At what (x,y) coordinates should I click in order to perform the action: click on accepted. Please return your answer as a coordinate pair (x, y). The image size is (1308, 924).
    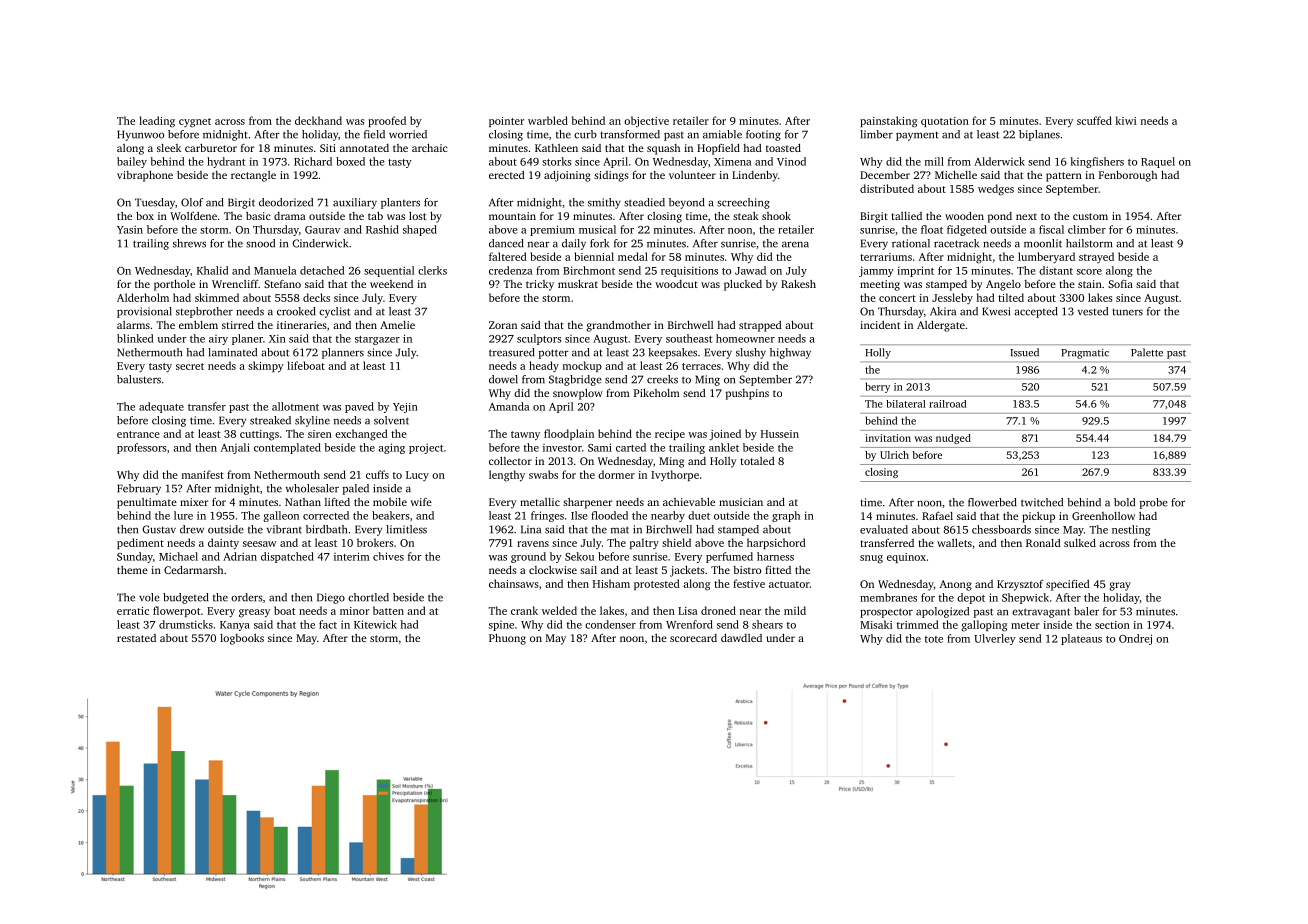
    Looking at the image, I should click on (1036, 312).
